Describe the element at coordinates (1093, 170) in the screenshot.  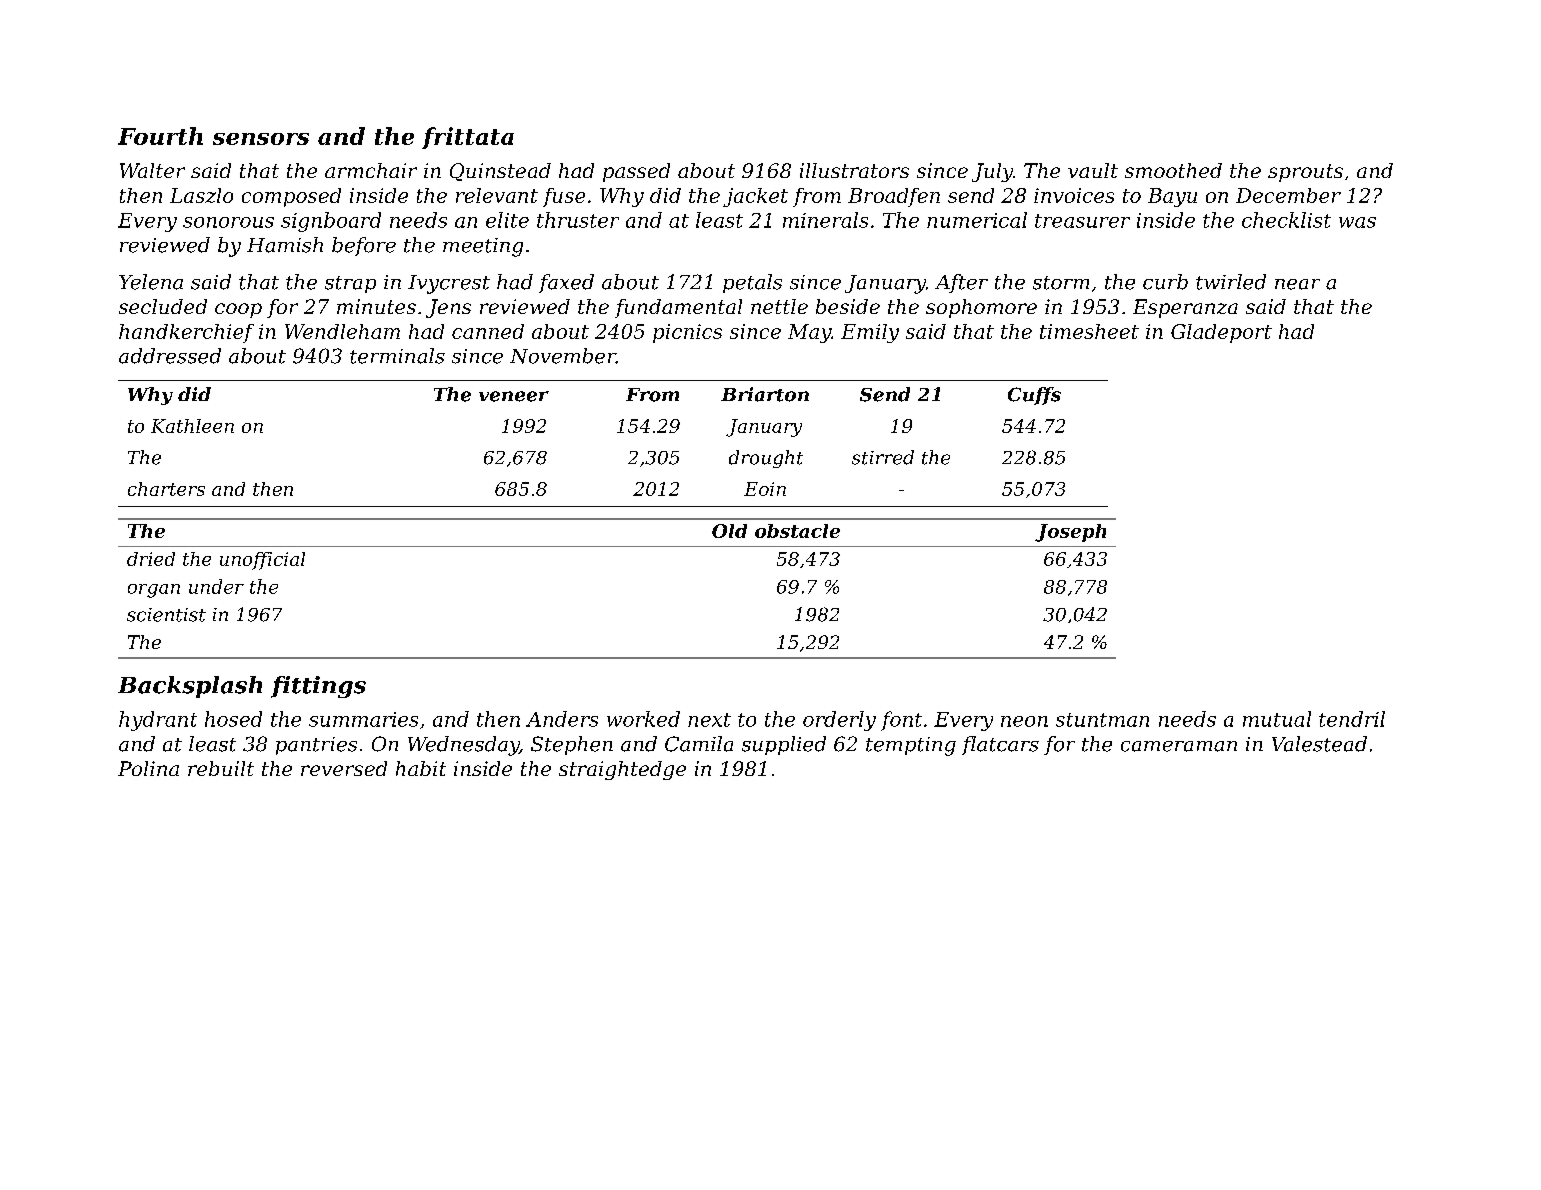
I see `vault` at that location.
